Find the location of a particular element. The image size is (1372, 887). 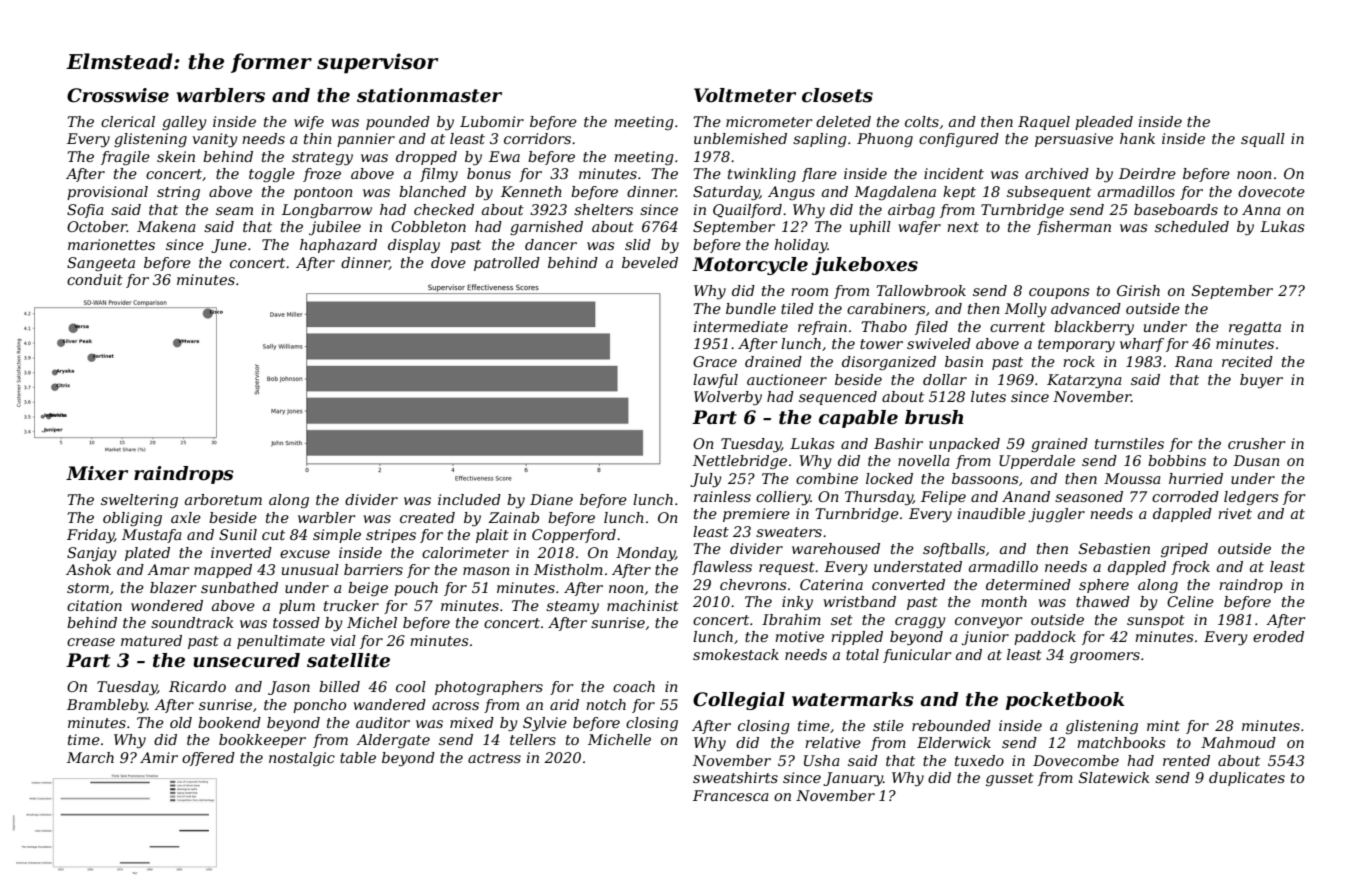

obliging is located at coordinates (132, 519).
